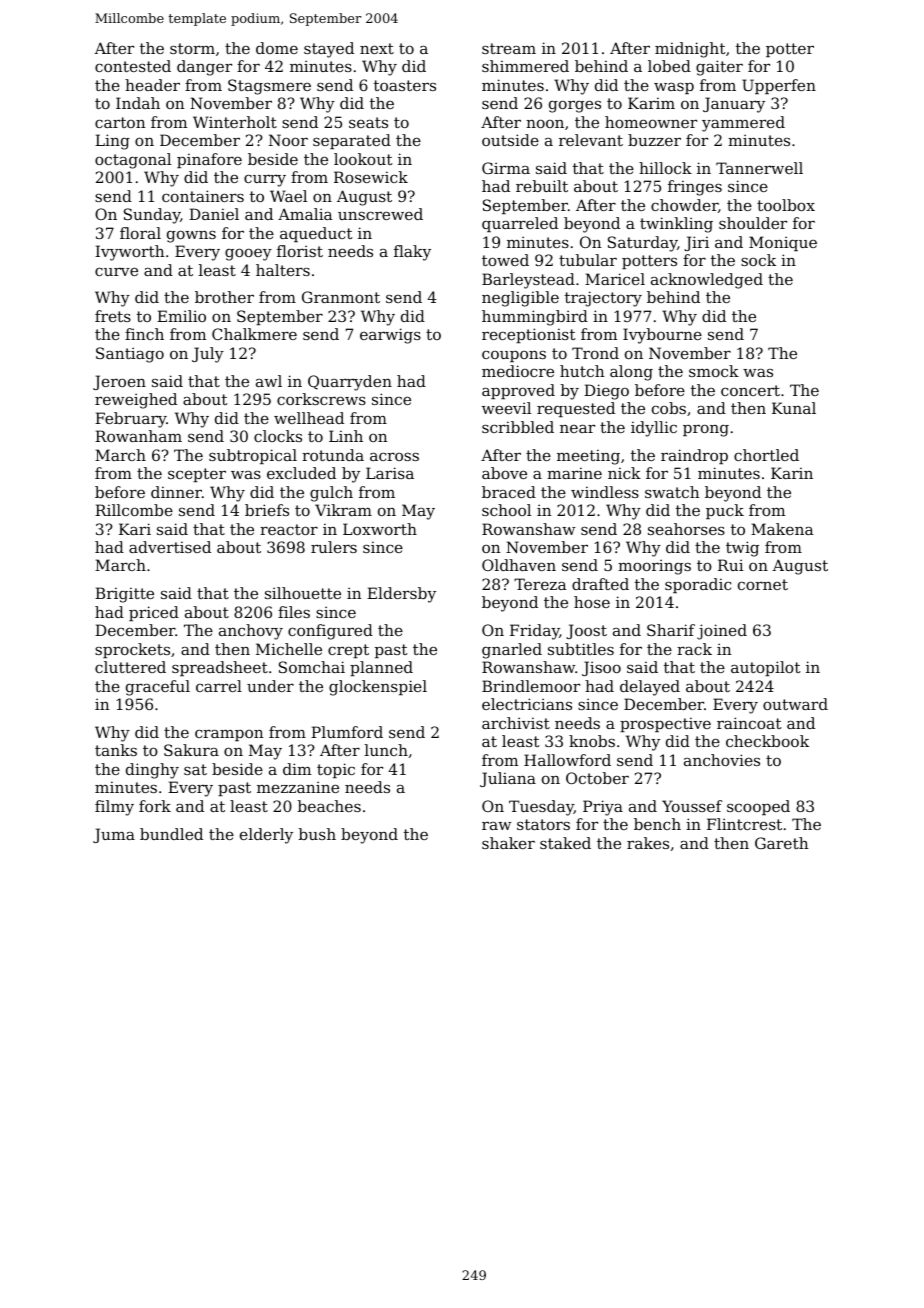 The image size is (924, 1308). What do you see at coordinates (197, 475) in the image?
I see `scepter` at bounding box center [197, 475].
